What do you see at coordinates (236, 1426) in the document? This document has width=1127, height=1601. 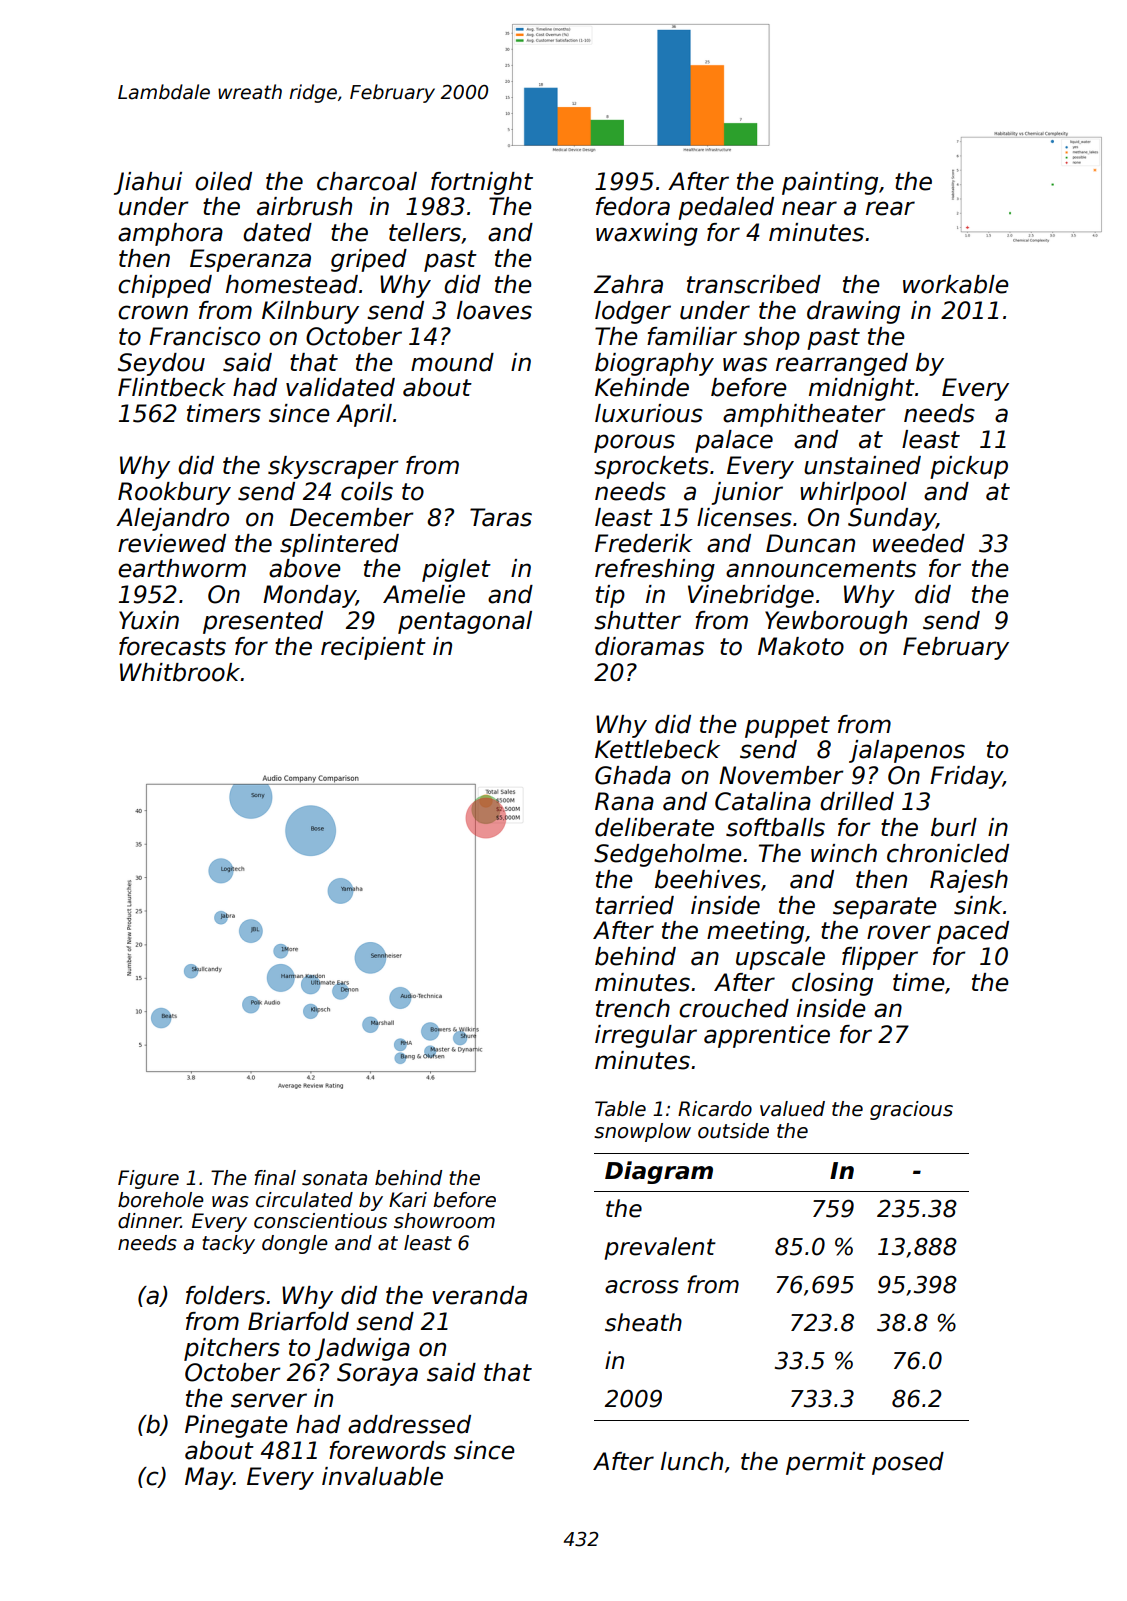 I see `Pinegate` at bounding box center [236, 1426].
